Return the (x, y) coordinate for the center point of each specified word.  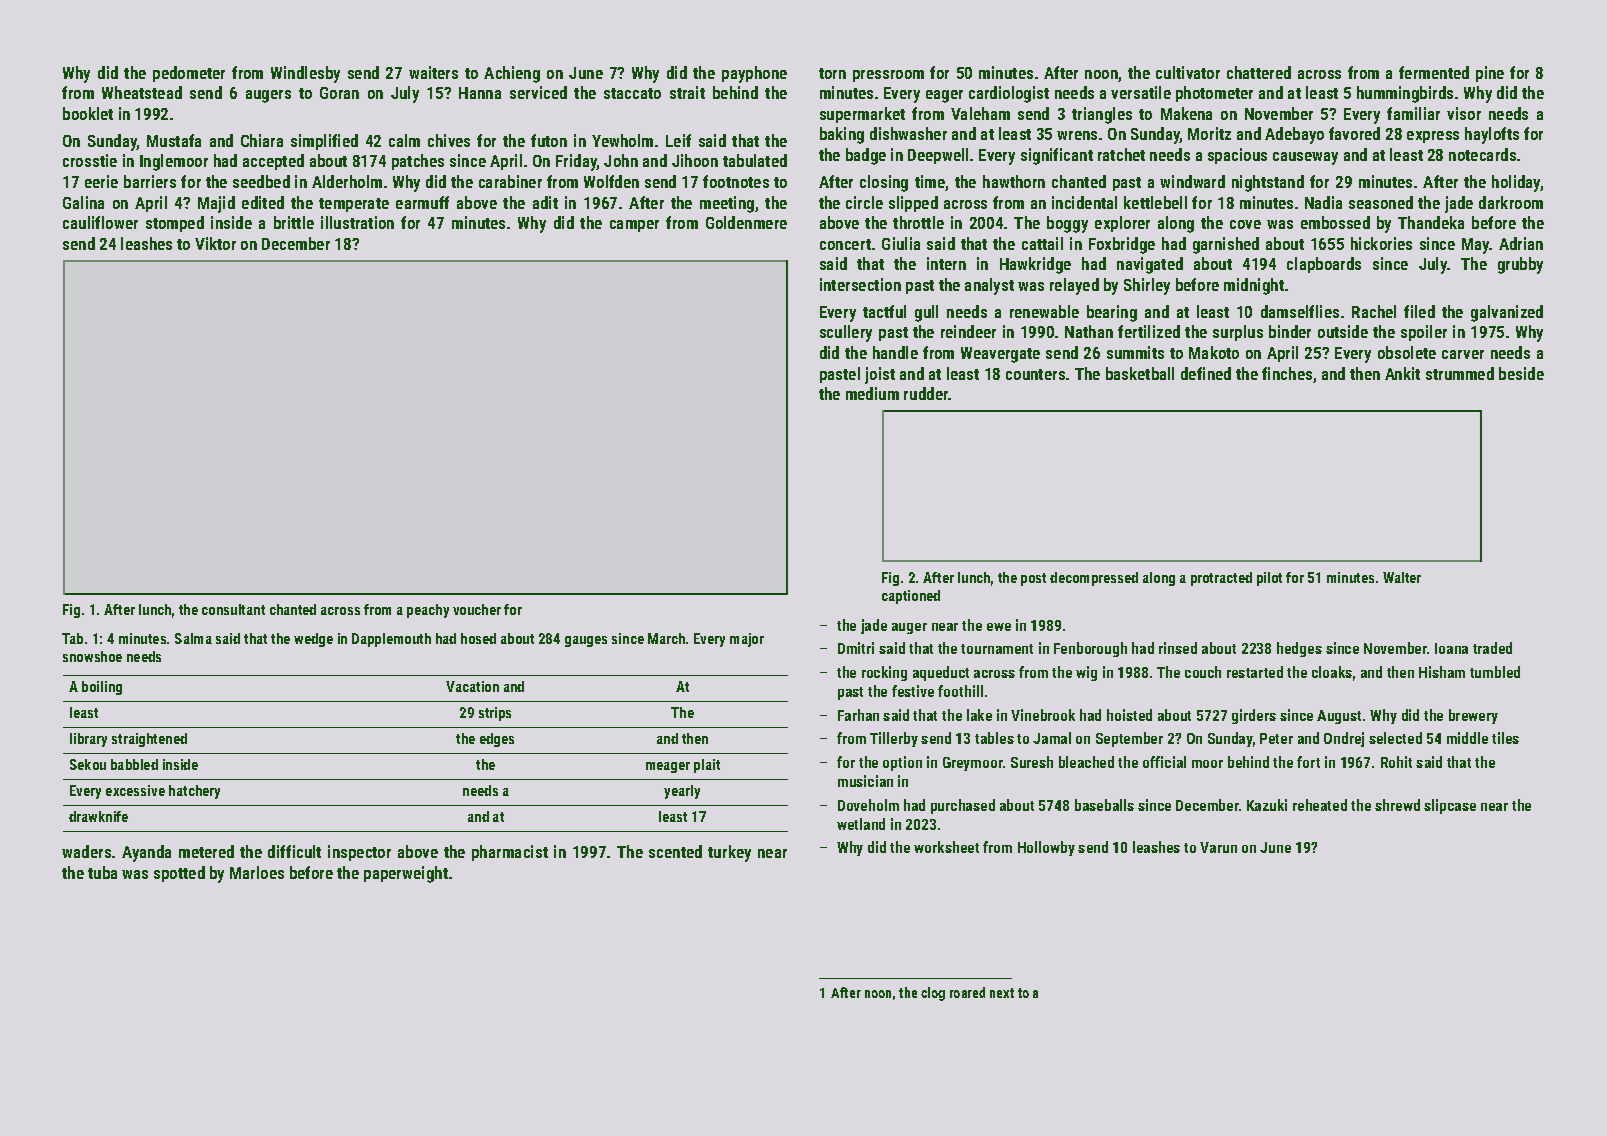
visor (1464, 113)
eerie (101, 181)
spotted (179, 874)
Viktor (215, 243)
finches (1287, 373)
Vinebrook (1043, 715)
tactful (884, 311)
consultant (233, 609)
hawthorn (1014, 181)
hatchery (194, 792)
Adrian (1521, 243)
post (1033, 579)
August (1339, 717)
